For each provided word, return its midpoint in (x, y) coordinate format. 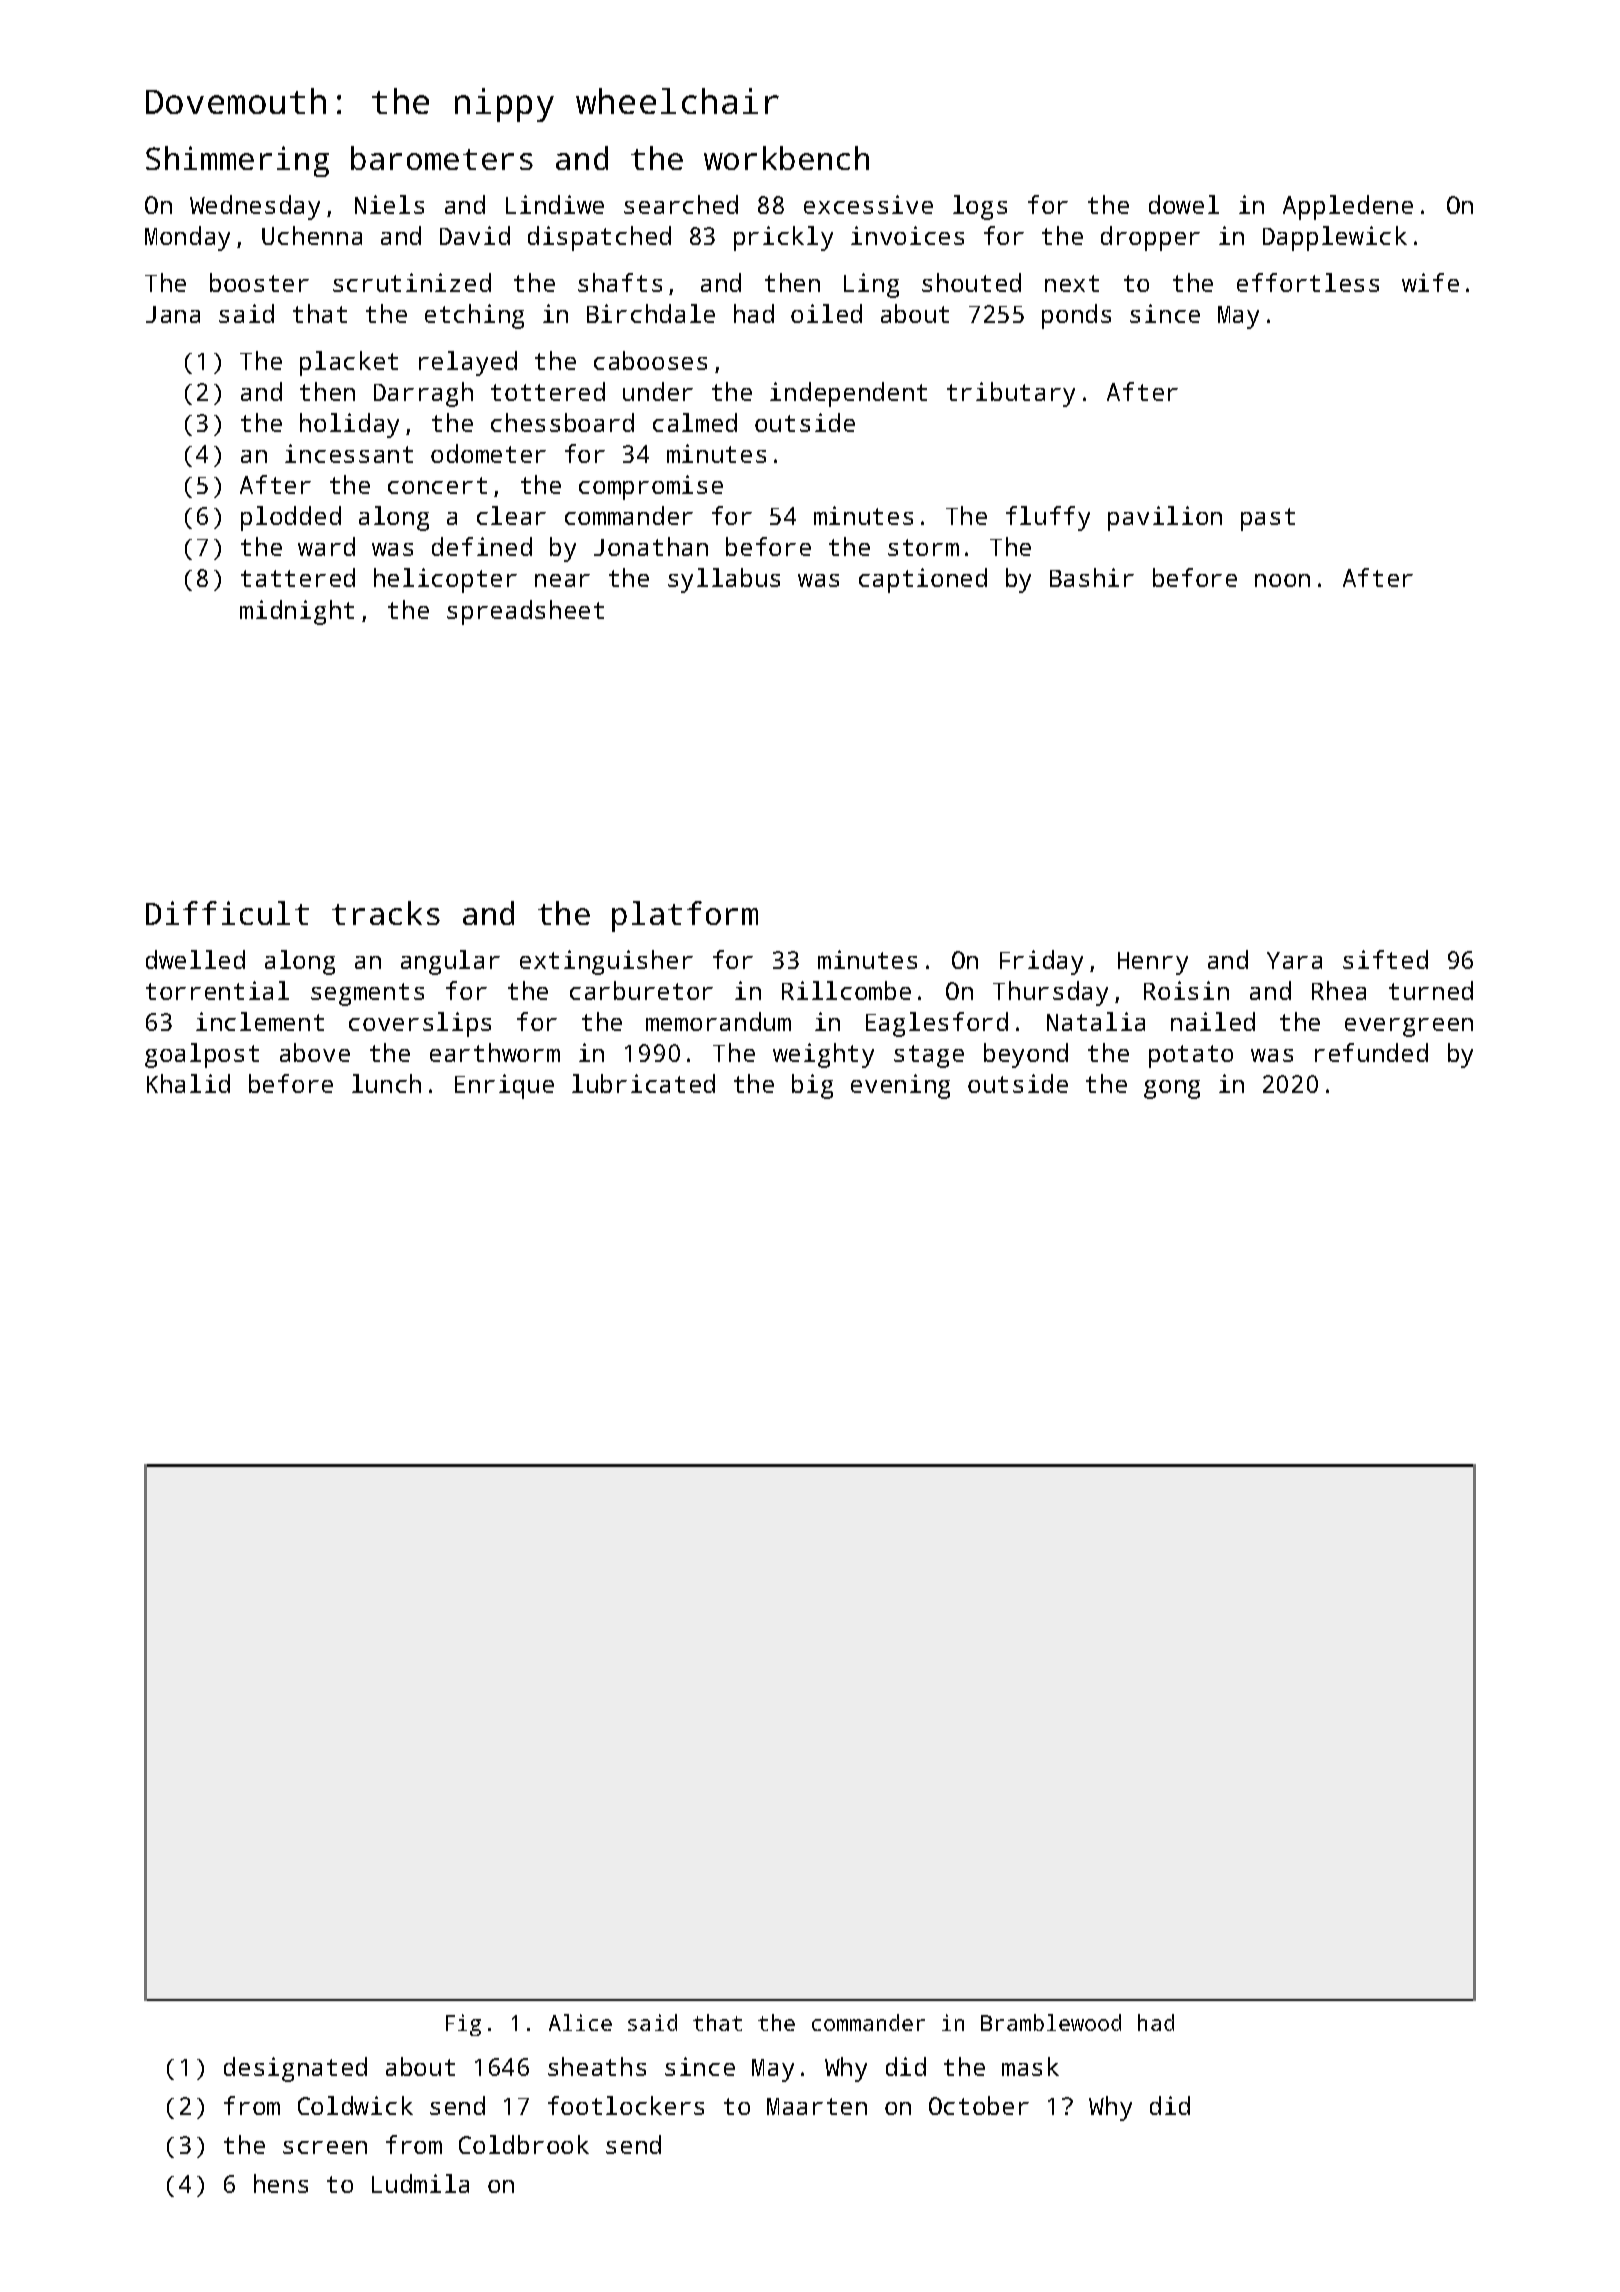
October (979, 2105)
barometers (442, 158)
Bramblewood (1051, 2022)
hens (281, 2183)
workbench (786, 158)
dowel (1184, 204)
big (812, 1086)
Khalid (188, 1083)
